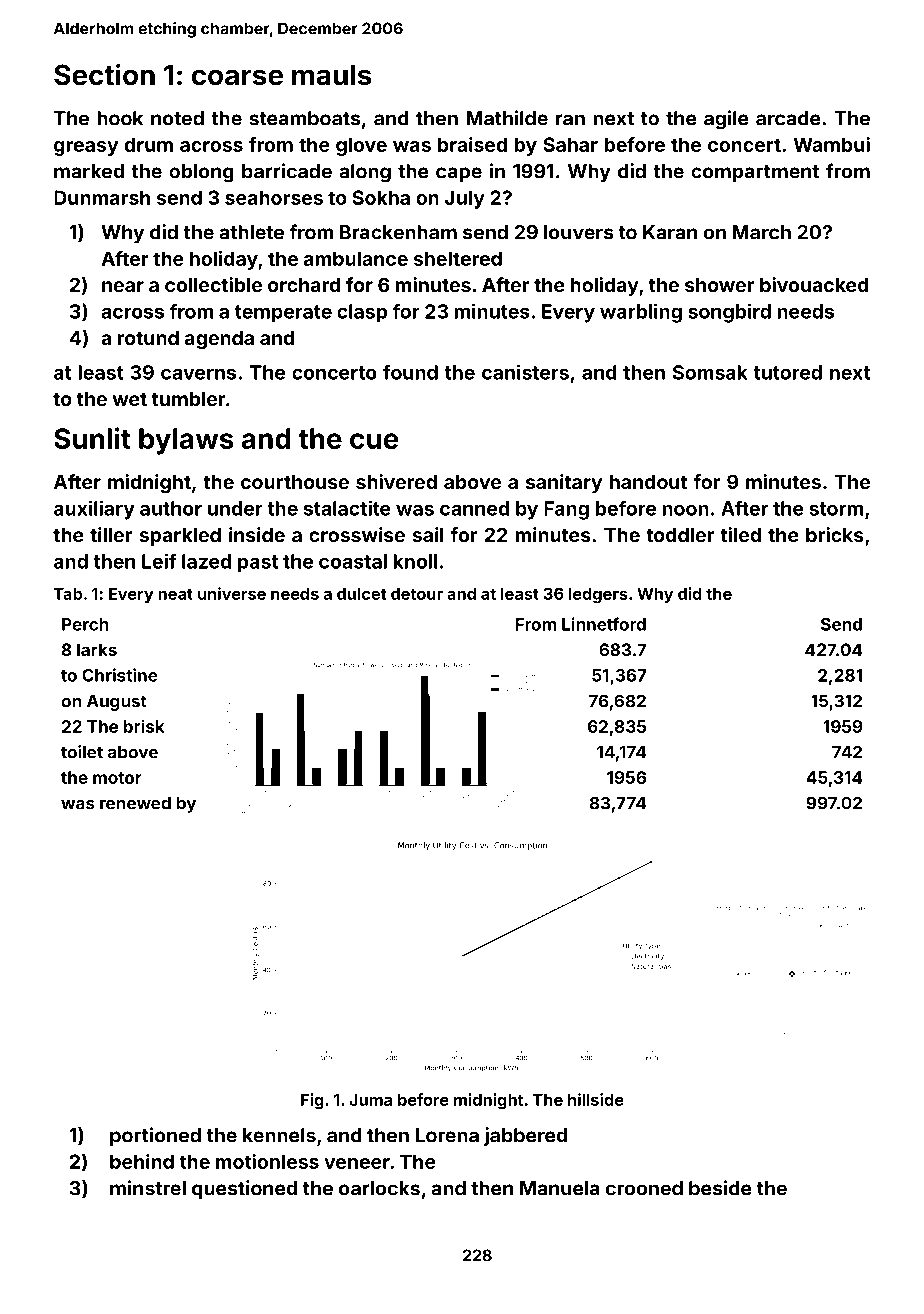  I want to click on tutored, so click(787, 372).
